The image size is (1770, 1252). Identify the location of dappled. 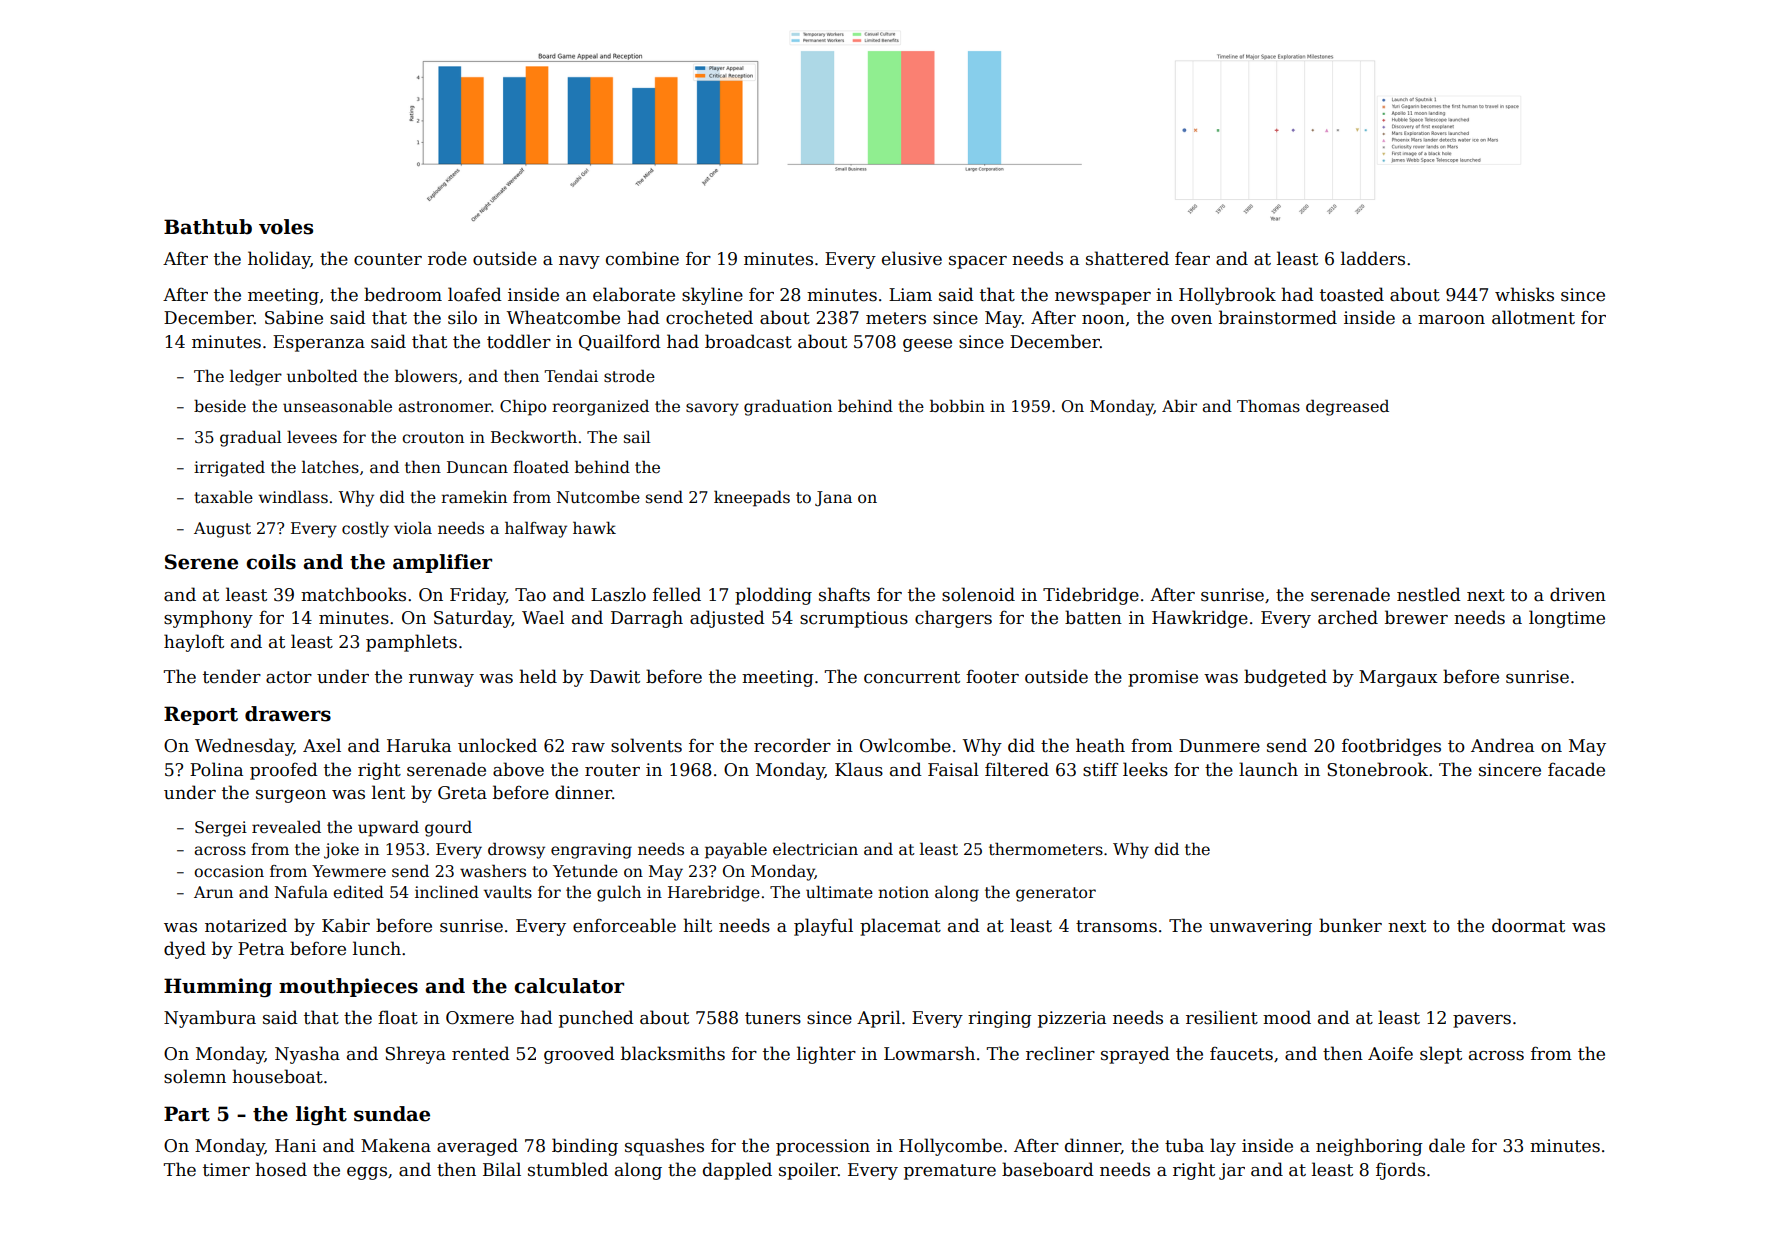
(737, 1171).
